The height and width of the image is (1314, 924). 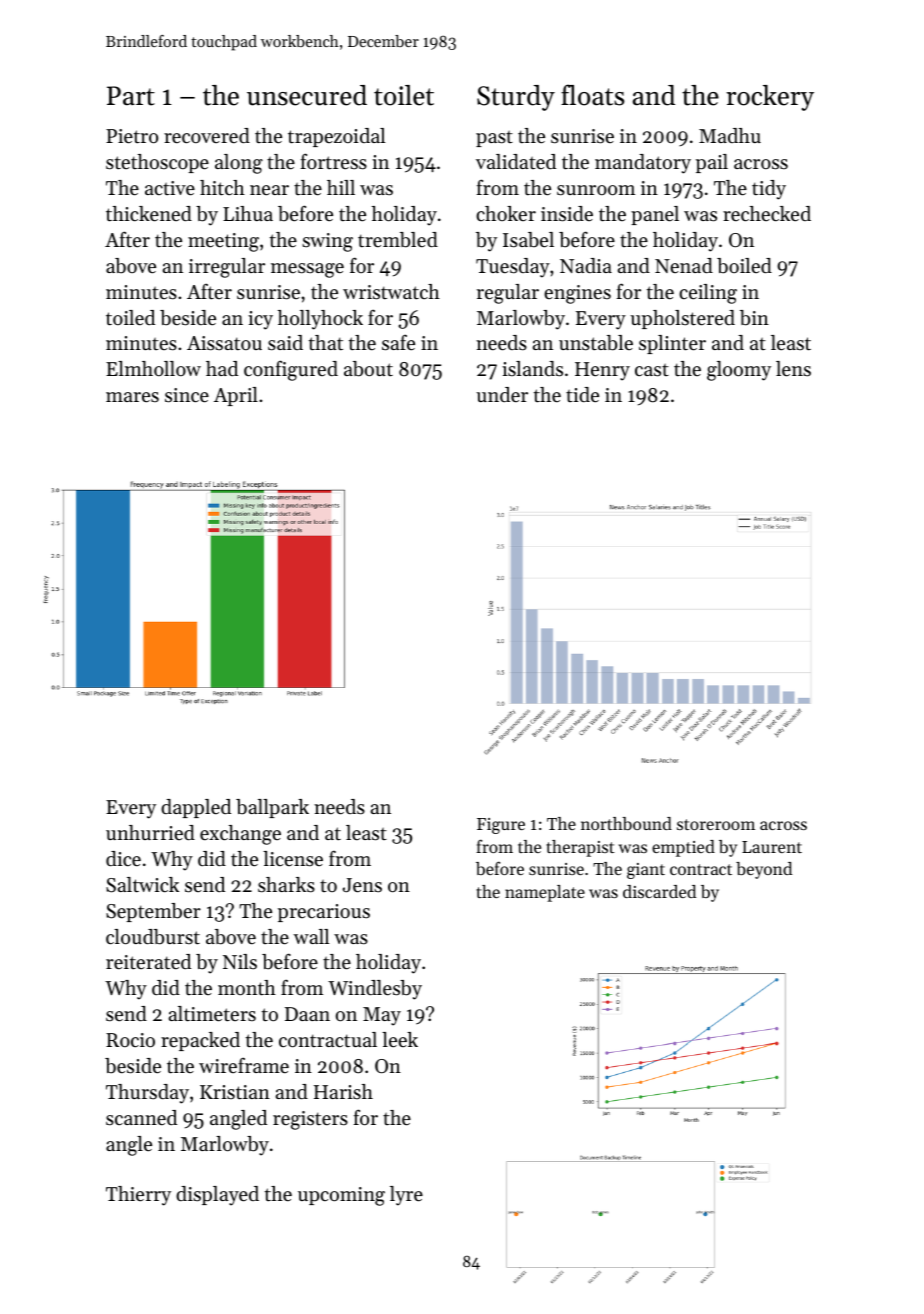 What do you see at coordinates (580, 848) in the image?
I see `therapist` at bounding box center [580, 848].
